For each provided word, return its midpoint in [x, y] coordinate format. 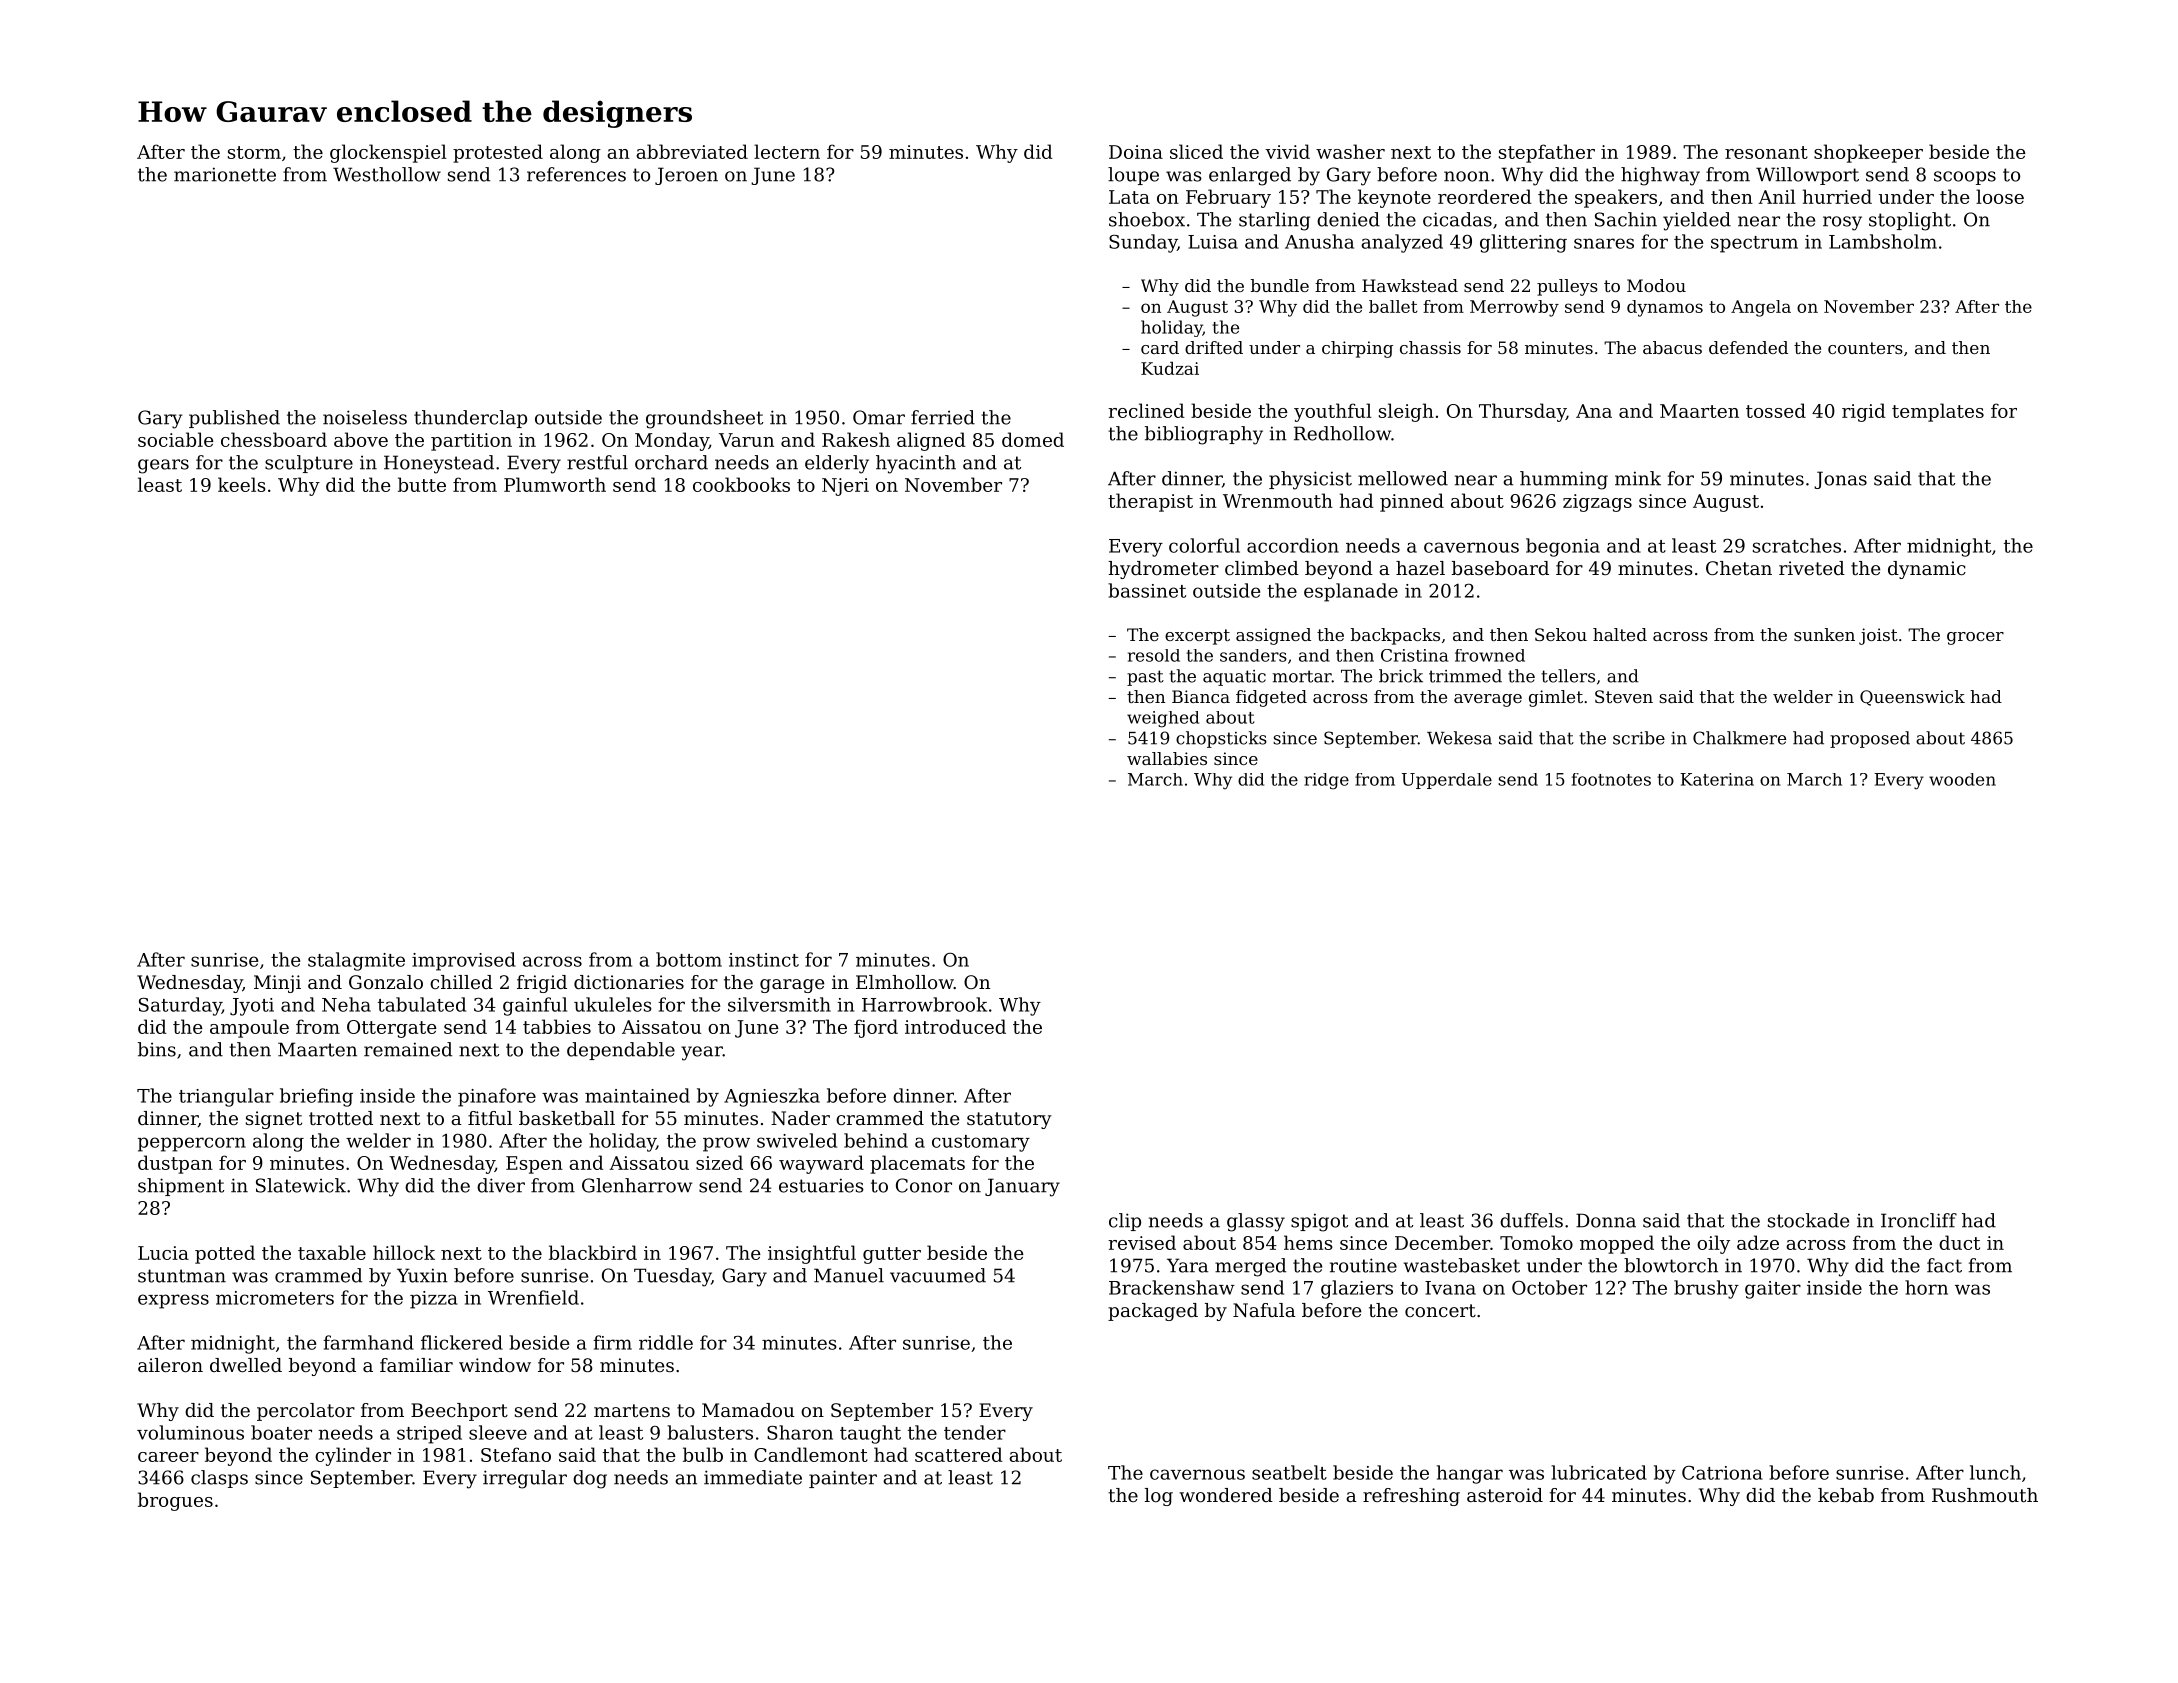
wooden [1962, 779]
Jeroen [686, 176]
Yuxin [422, 1275]
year [702, 1053]
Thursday [1522, 412]
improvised [464, 961]
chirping [1357, 349]
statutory [1009, 1120]
